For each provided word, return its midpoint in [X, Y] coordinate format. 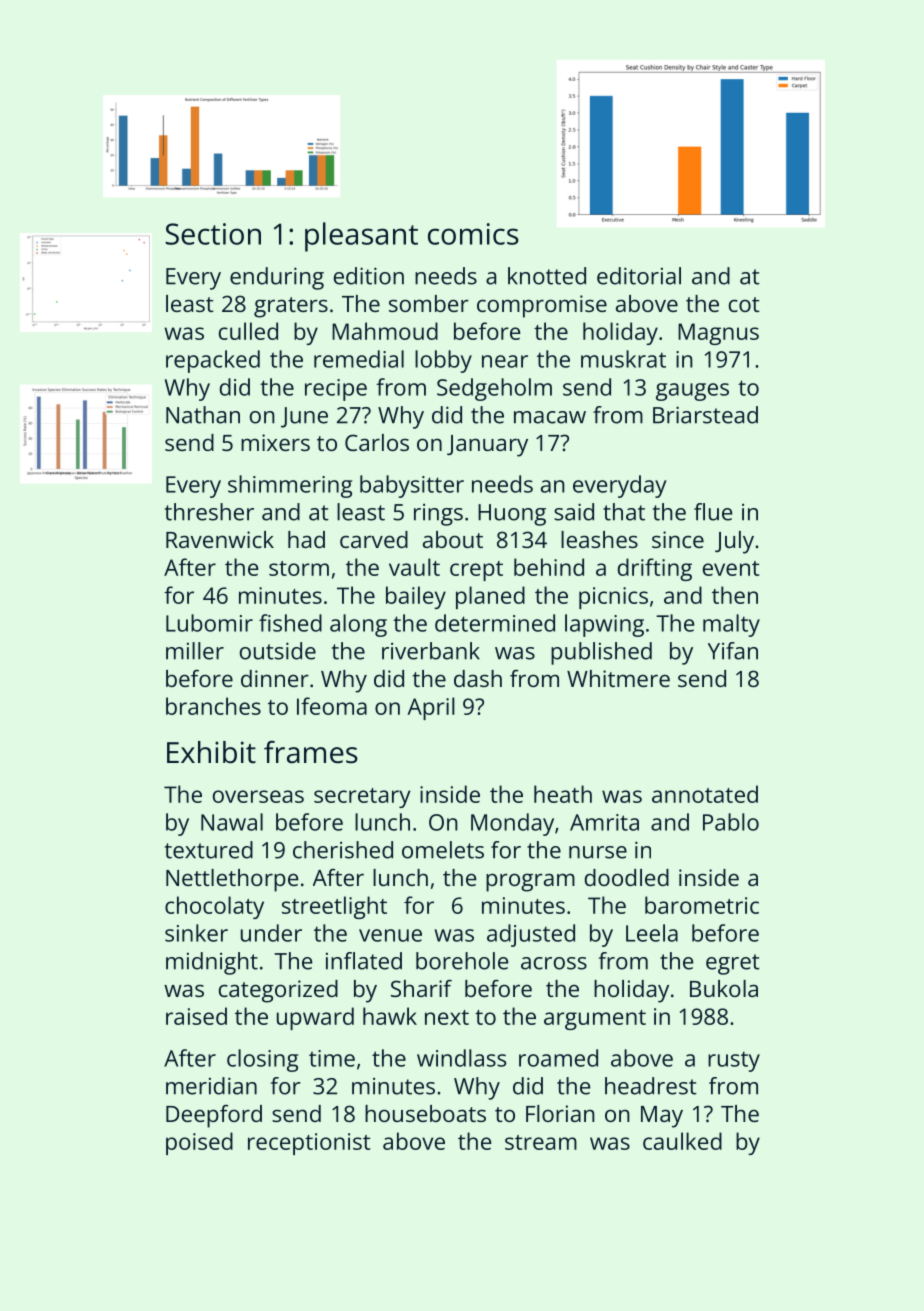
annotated [705, 794]
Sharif [421, 988]
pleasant [361, 237]
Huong [512, 515]
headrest [651, 1086]
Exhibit [211, 752]
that [624, 512]
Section [213, 234]
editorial [639, 276]
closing [262, 1060]
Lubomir [209, 623]
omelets [443, 850]
